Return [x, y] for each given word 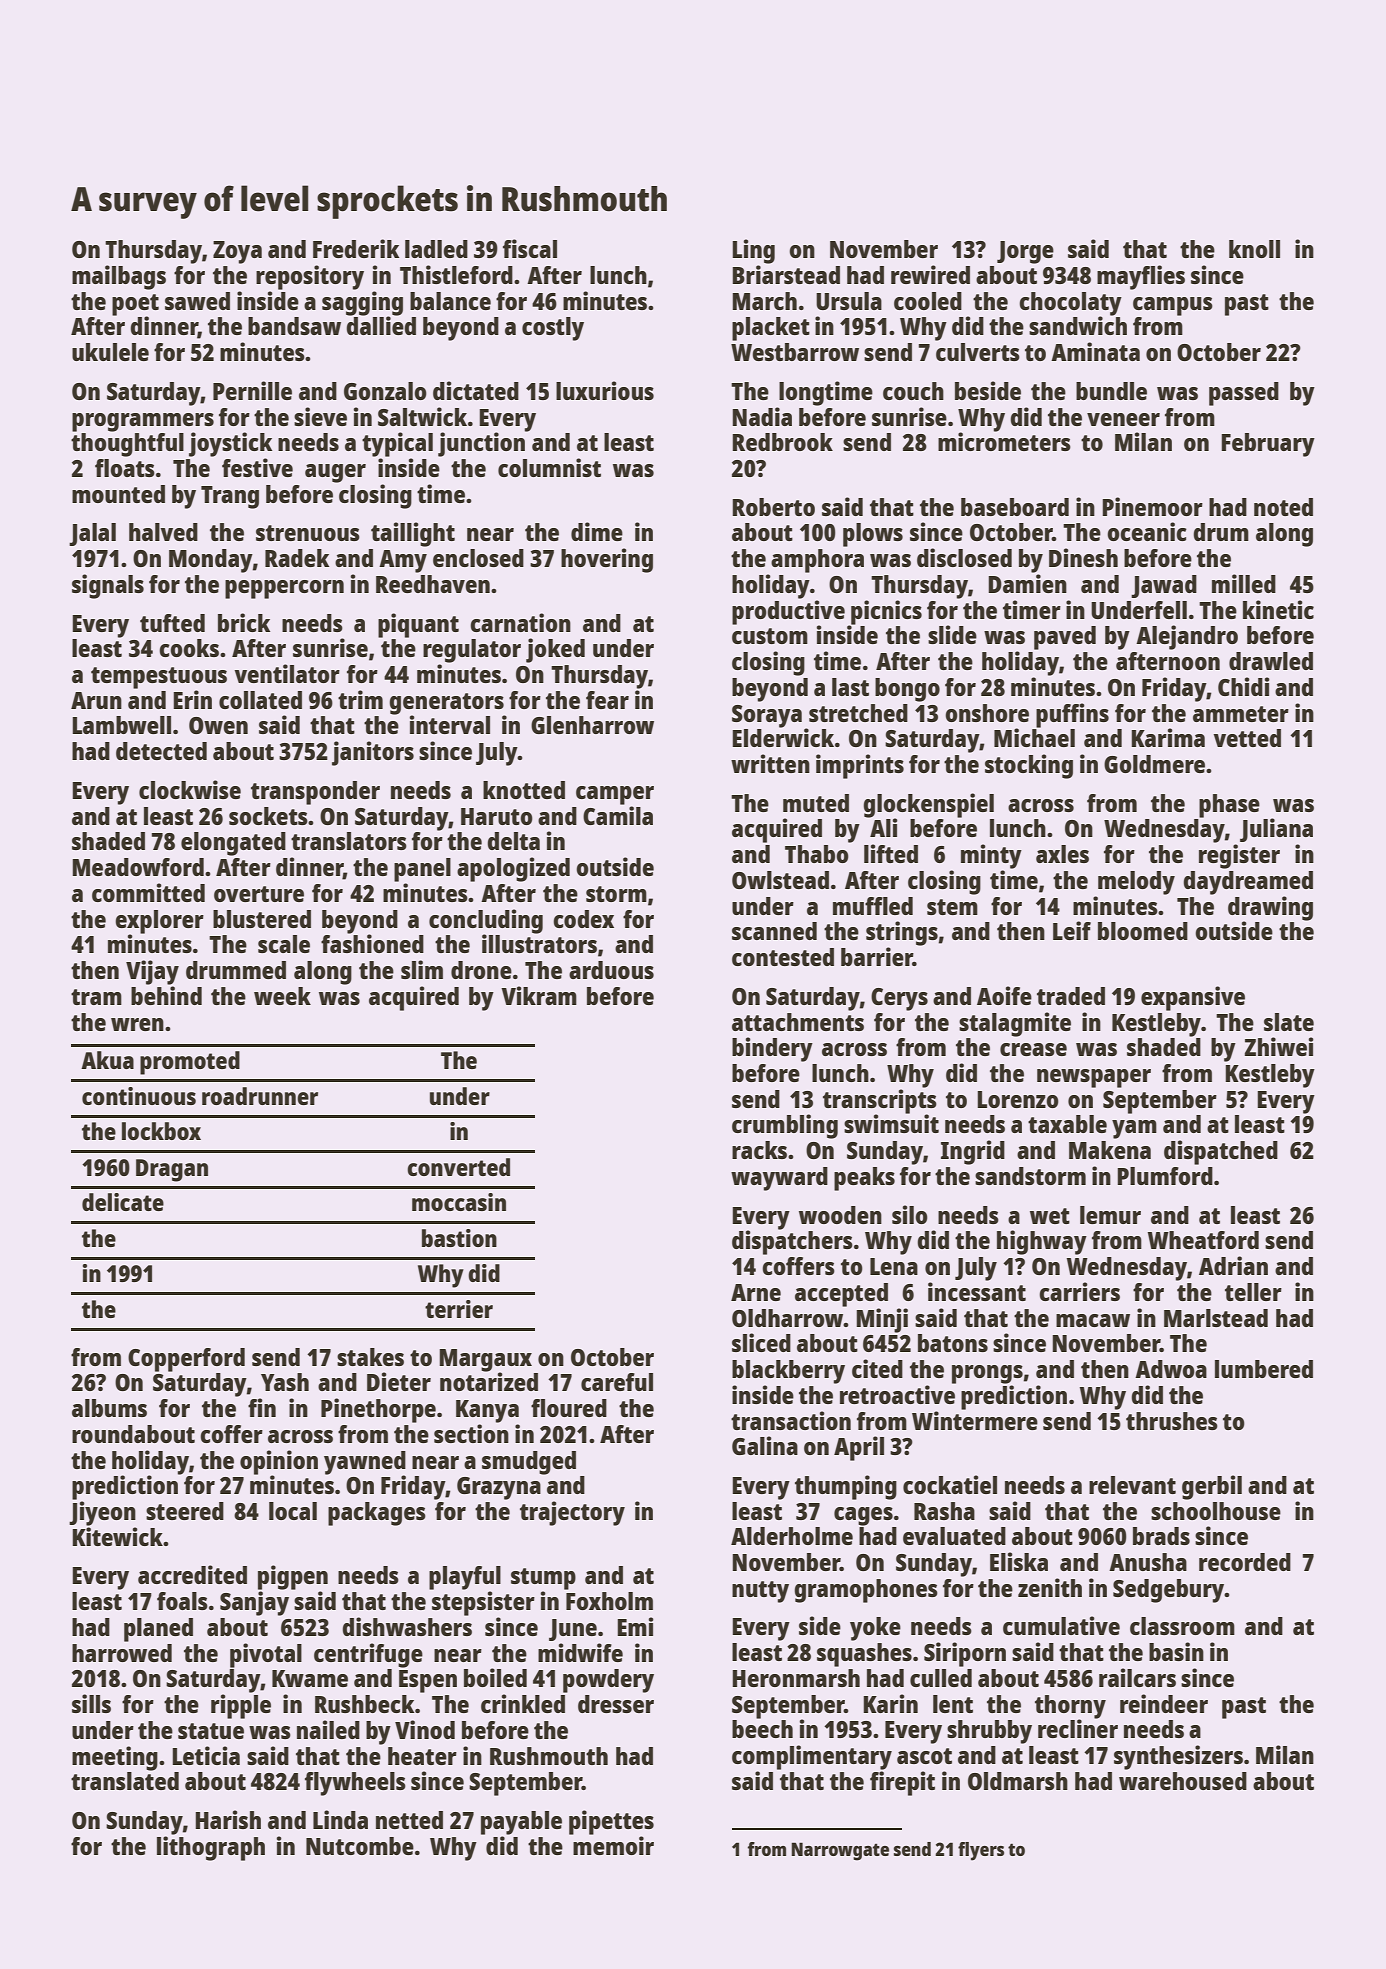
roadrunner [260, 1096]
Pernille [252, 390]
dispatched [1221, 1152]
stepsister [483, 1603]
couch [913, 391]
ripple [241, 1706]
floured [569, 1408]
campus [1173, 306]
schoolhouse [1216, 1511]
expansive [1193, 998]
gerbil [1212, 1487]
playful [465, 1578]
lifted [891, 853]
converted [458, 1167]
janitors [373, 753]
